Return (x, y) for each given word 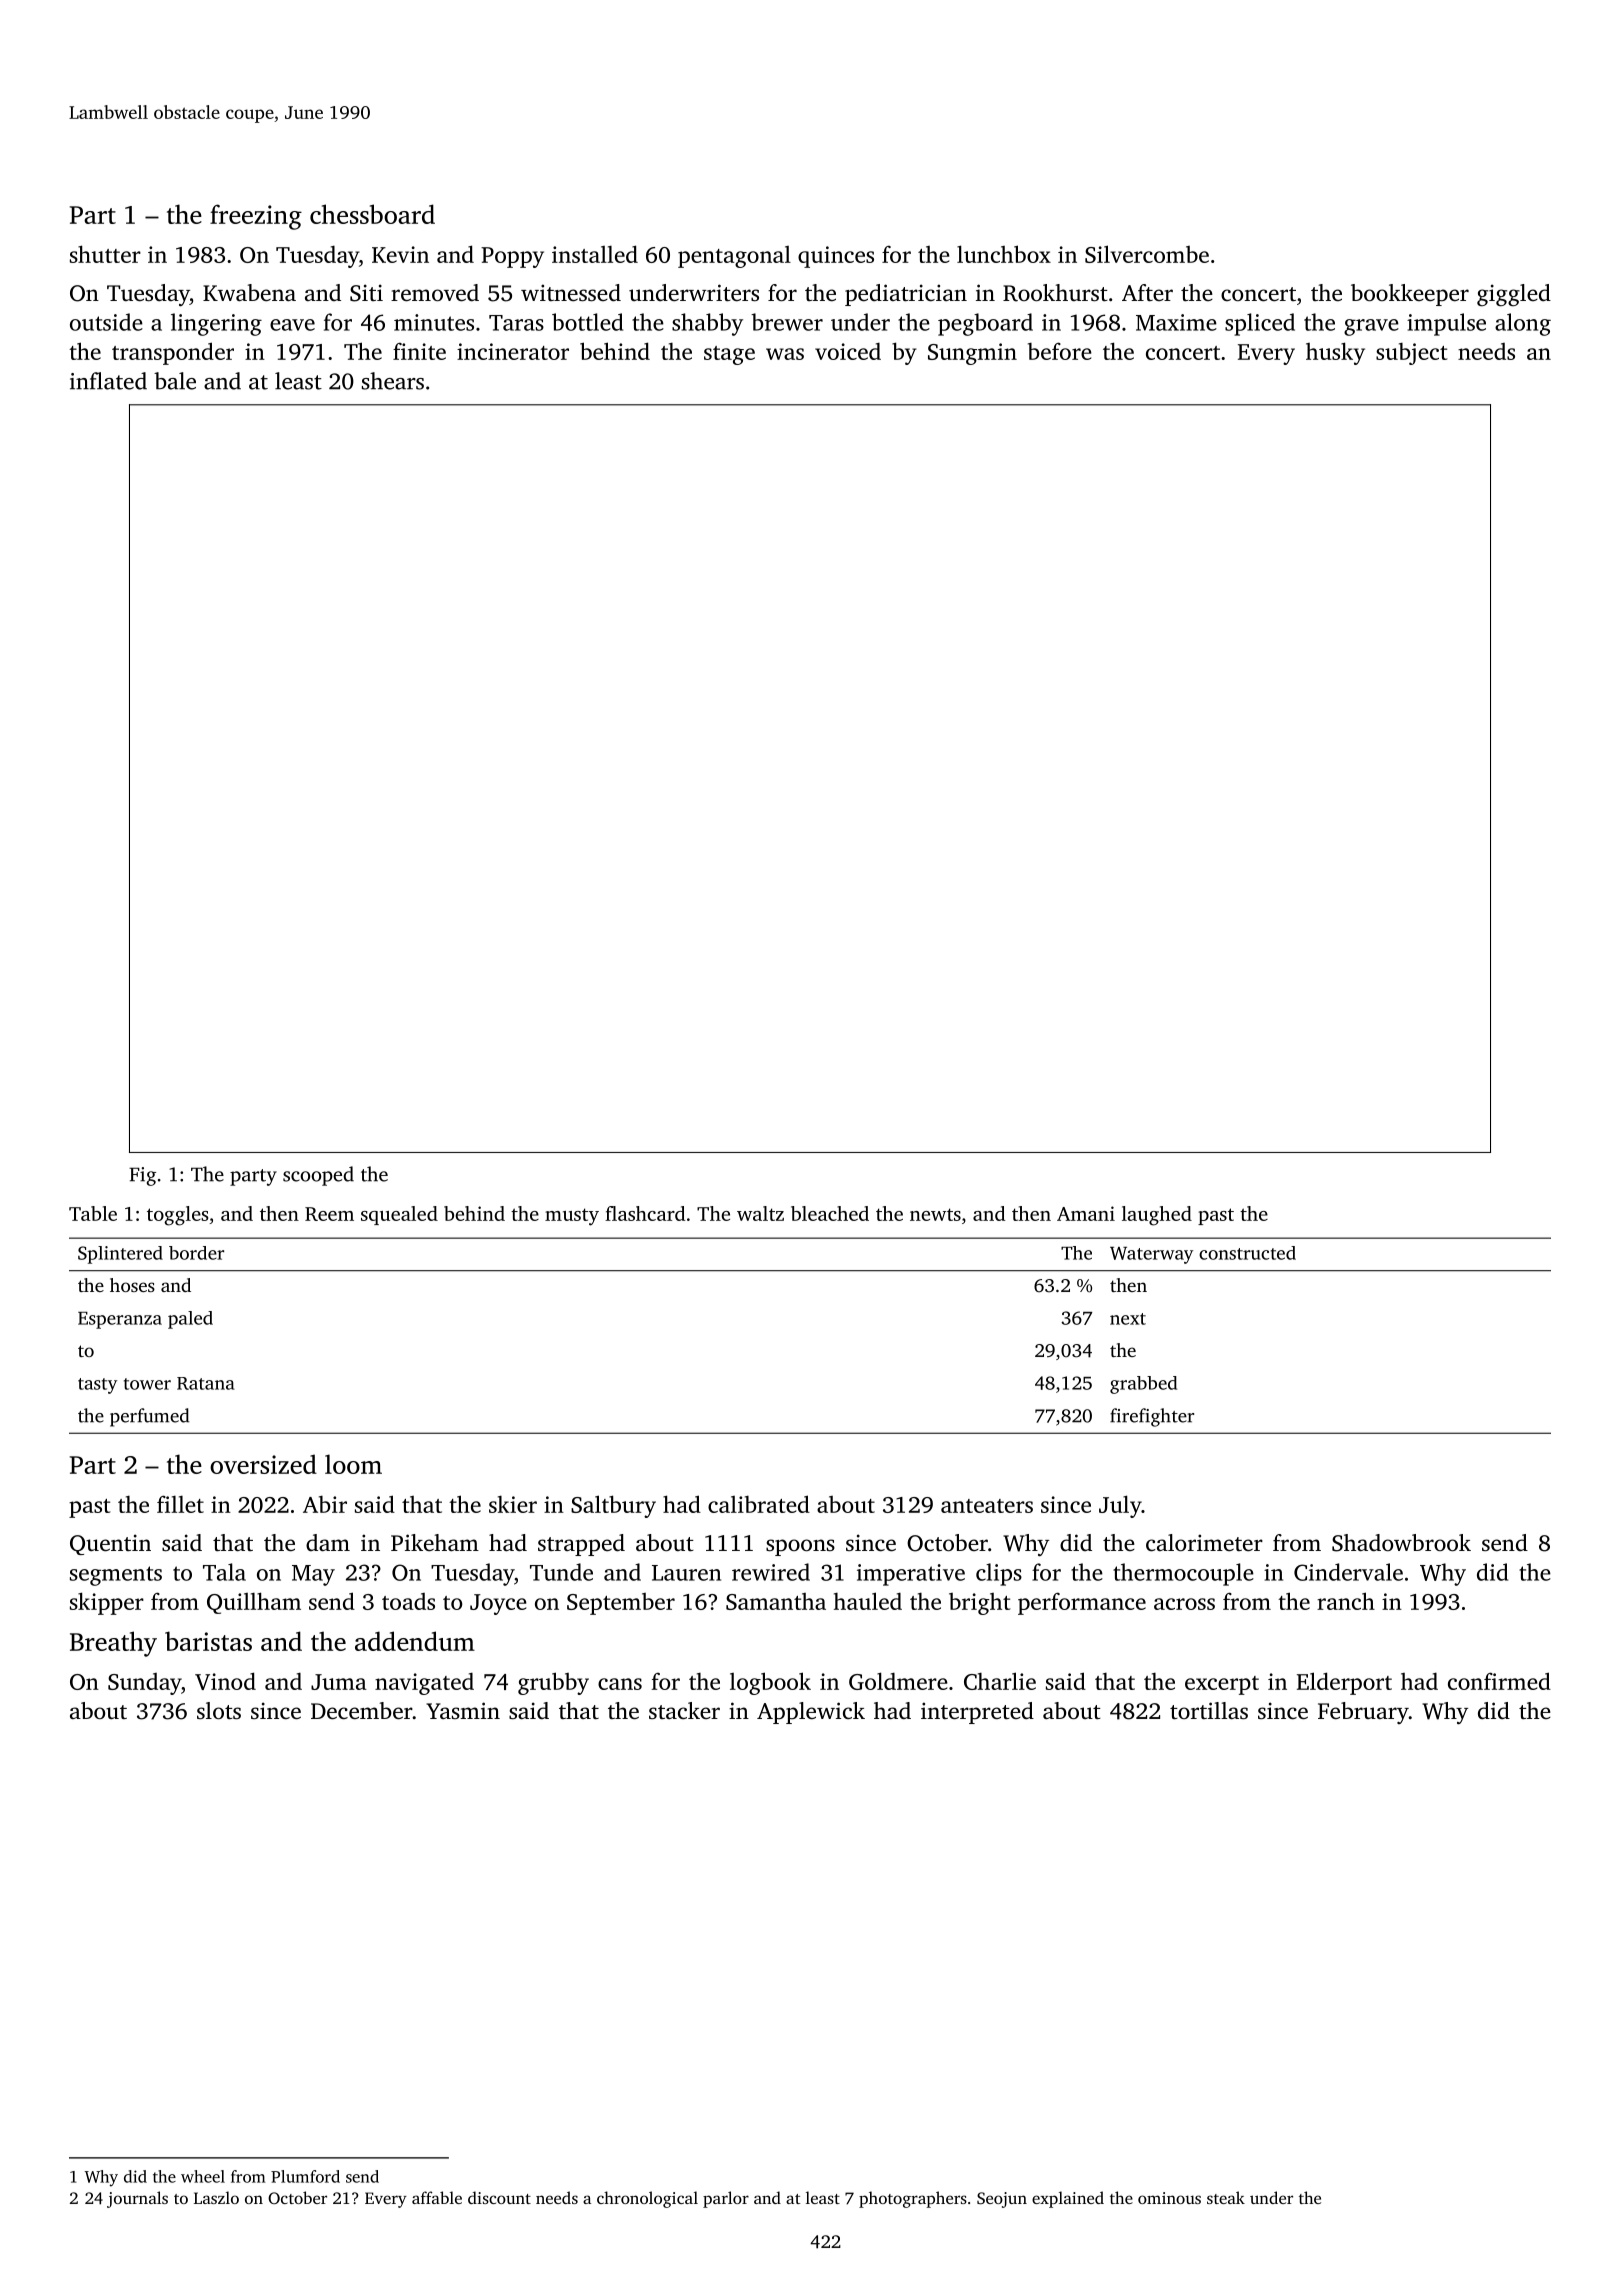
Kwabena (249, 293)
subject (1412, 354)
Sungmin (972, 354)
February (1363, 1713)
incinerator (513, 351)
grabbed (1143, 1385)
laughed (1157, 1216)
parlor (726, 2199)
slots (219, 1711)
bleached (830, 1213)
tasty (97, 1386)
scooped (318, 1176)
